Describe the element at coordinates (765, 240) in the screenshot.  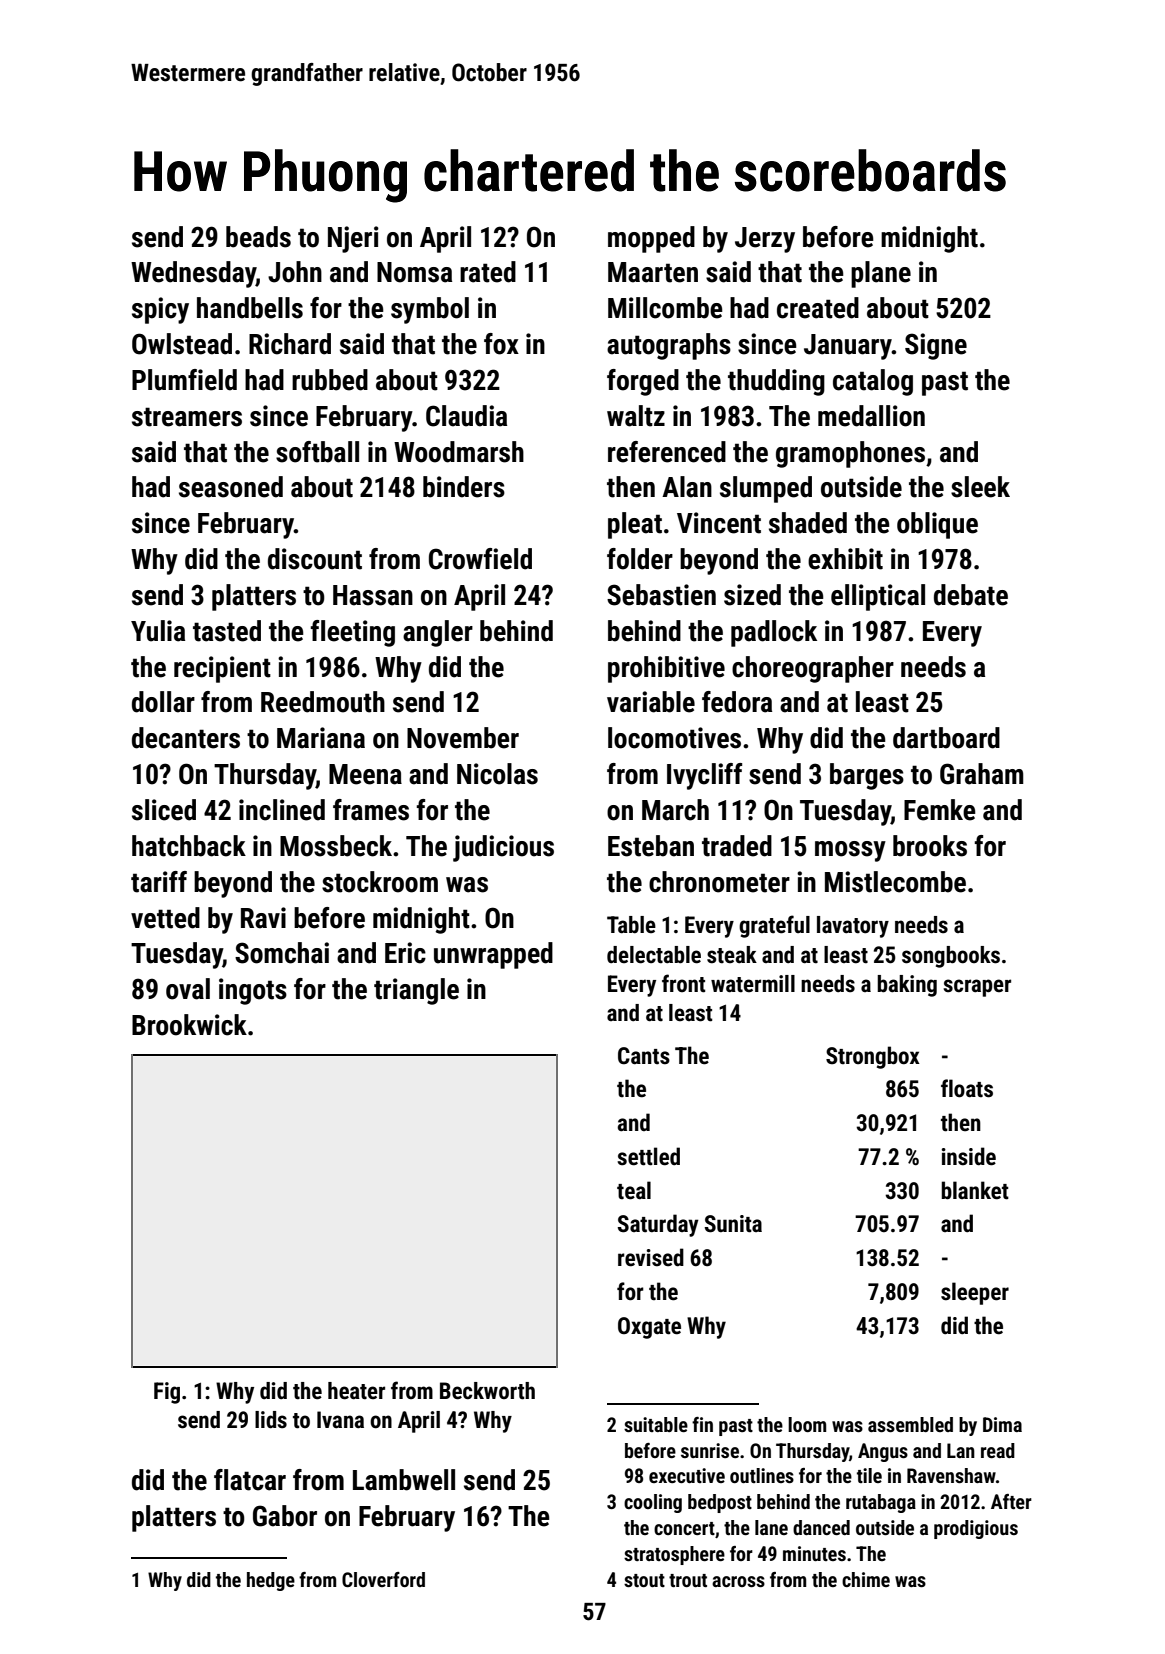
I see `Jerzy` at that location.
